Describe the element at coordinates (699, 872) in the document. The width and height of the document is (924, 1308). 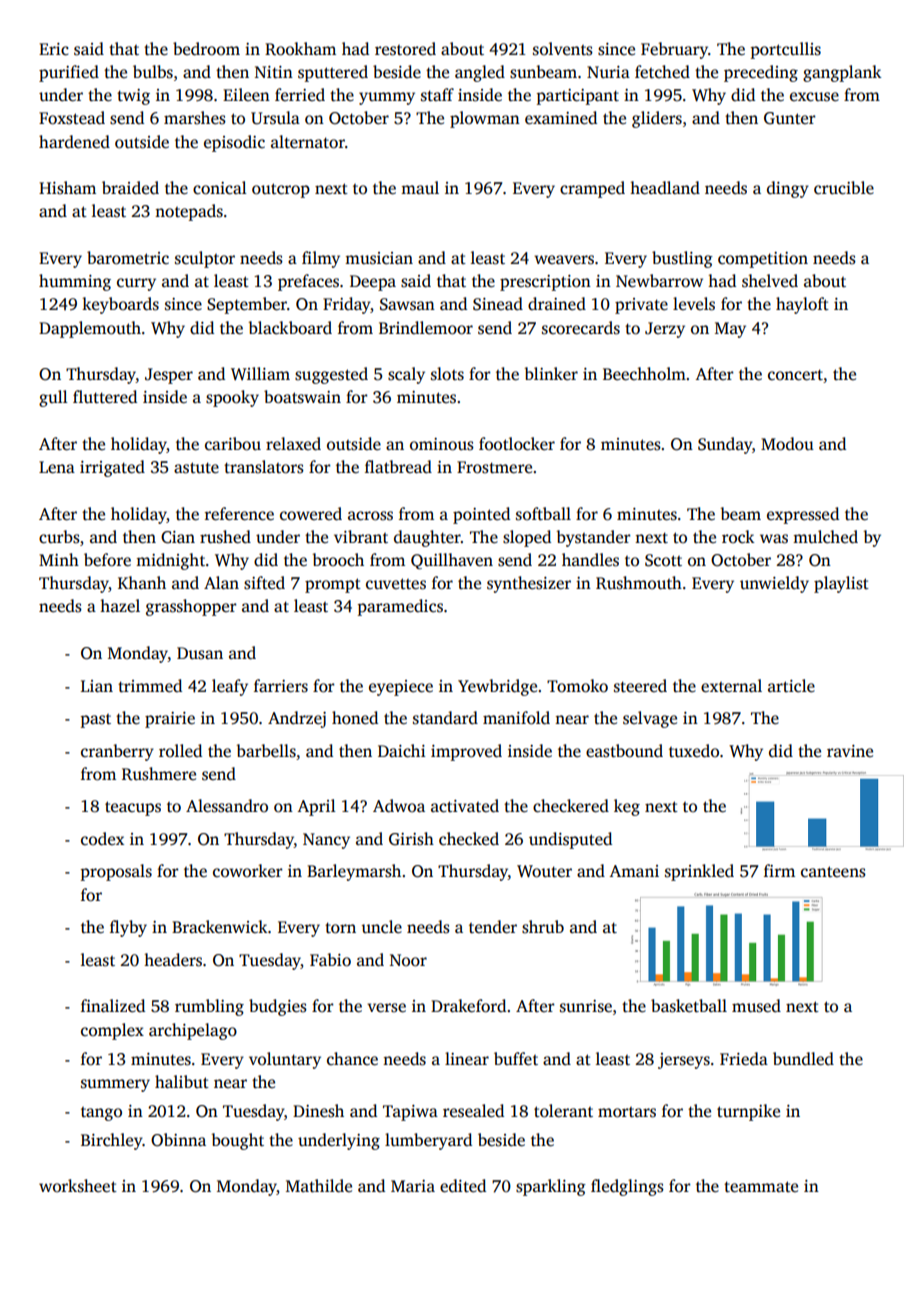
I see `sprinkled` at that location.
